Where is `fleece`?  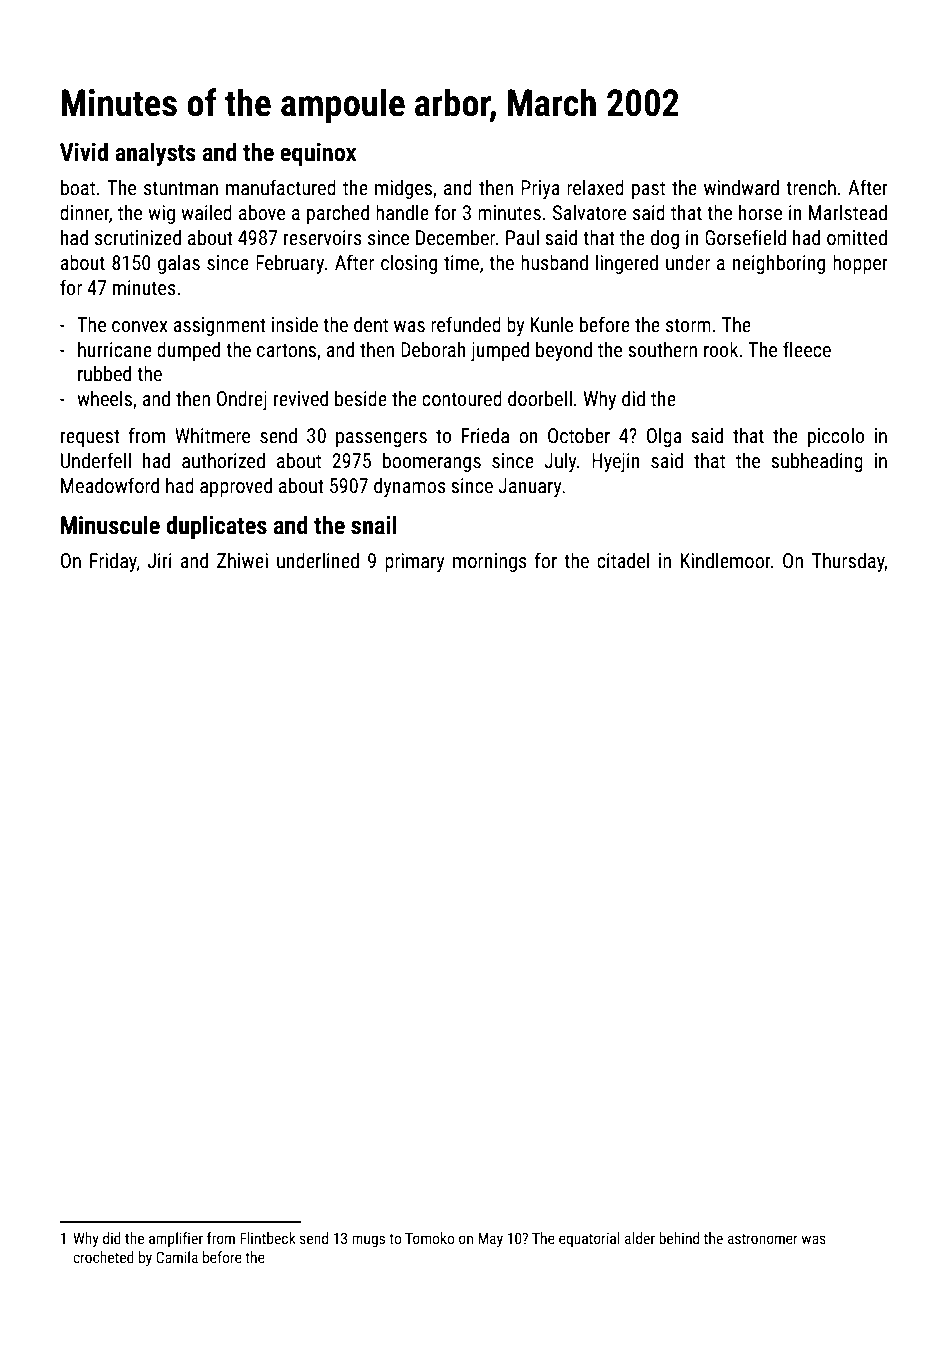 fleece is located at coordinates (807, 349).
